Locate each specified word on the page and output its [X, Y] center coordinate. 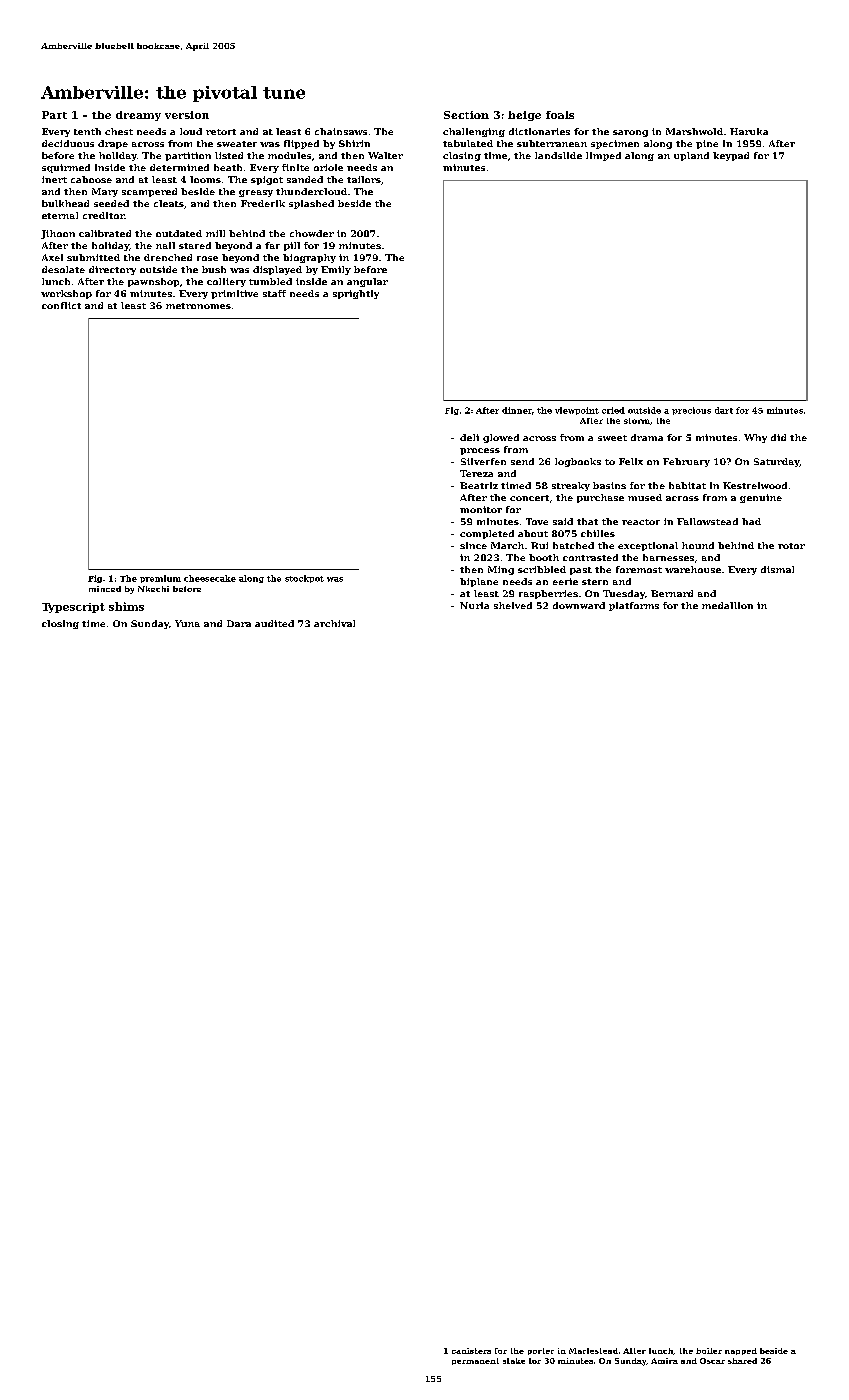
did [778, 437]
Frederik [263, 203]
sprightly [356, 294]
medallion [727, 605]
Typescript [73, 608]
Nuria [474, 605]
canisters [471, 1351]
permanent [475, 1361]
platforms [634, 606]
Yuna [187, 623]
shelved [513, 605]
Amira [664, 1361]
